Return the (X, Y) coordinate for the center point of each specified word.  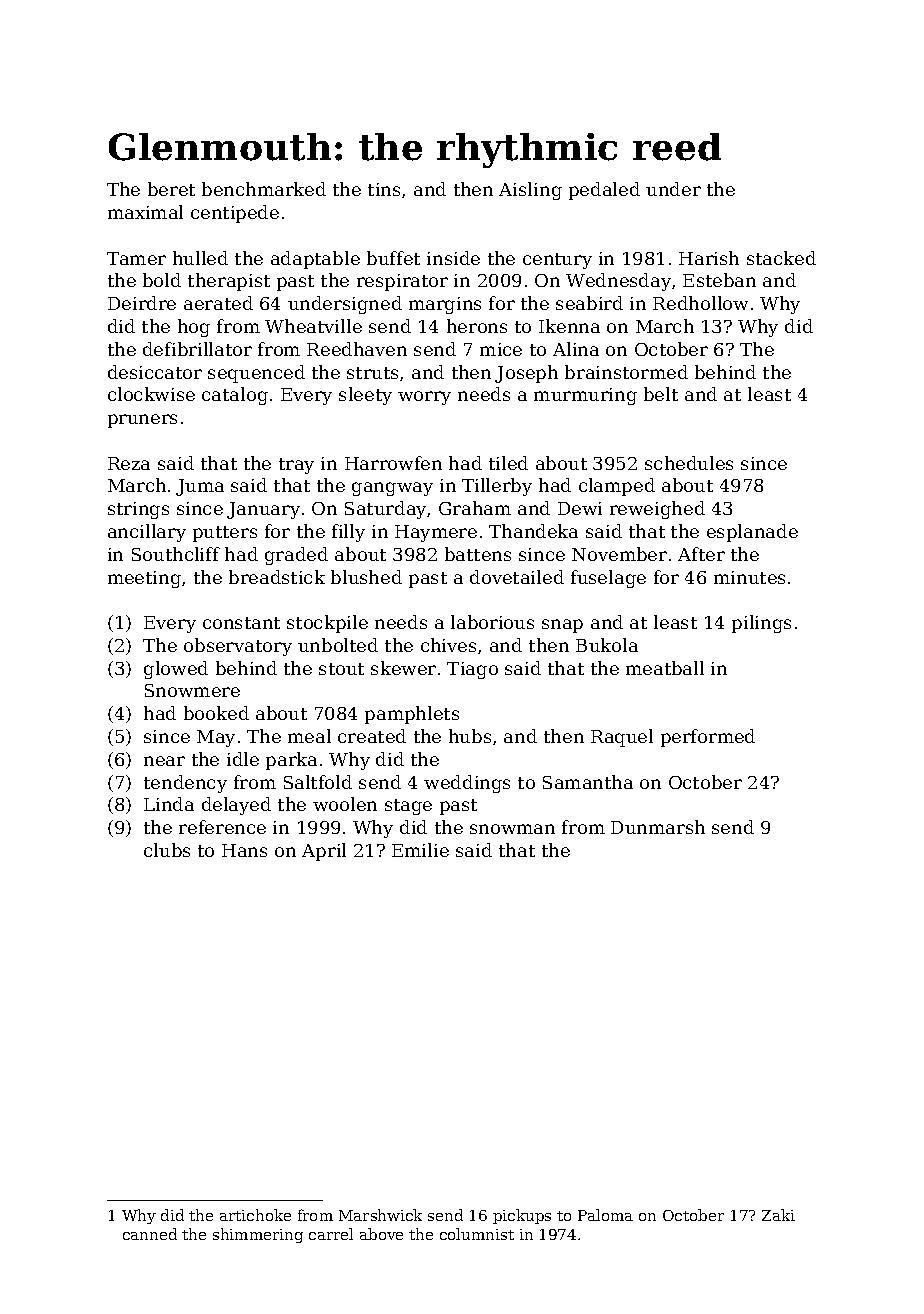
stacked (781, 258)
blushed (366, 577)
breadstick (277, 577)
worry (424, 398)
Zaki (778, 1215)
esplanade (752, 533)
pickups (522, 1216)
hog (194, 328)
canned (150, 1234)
